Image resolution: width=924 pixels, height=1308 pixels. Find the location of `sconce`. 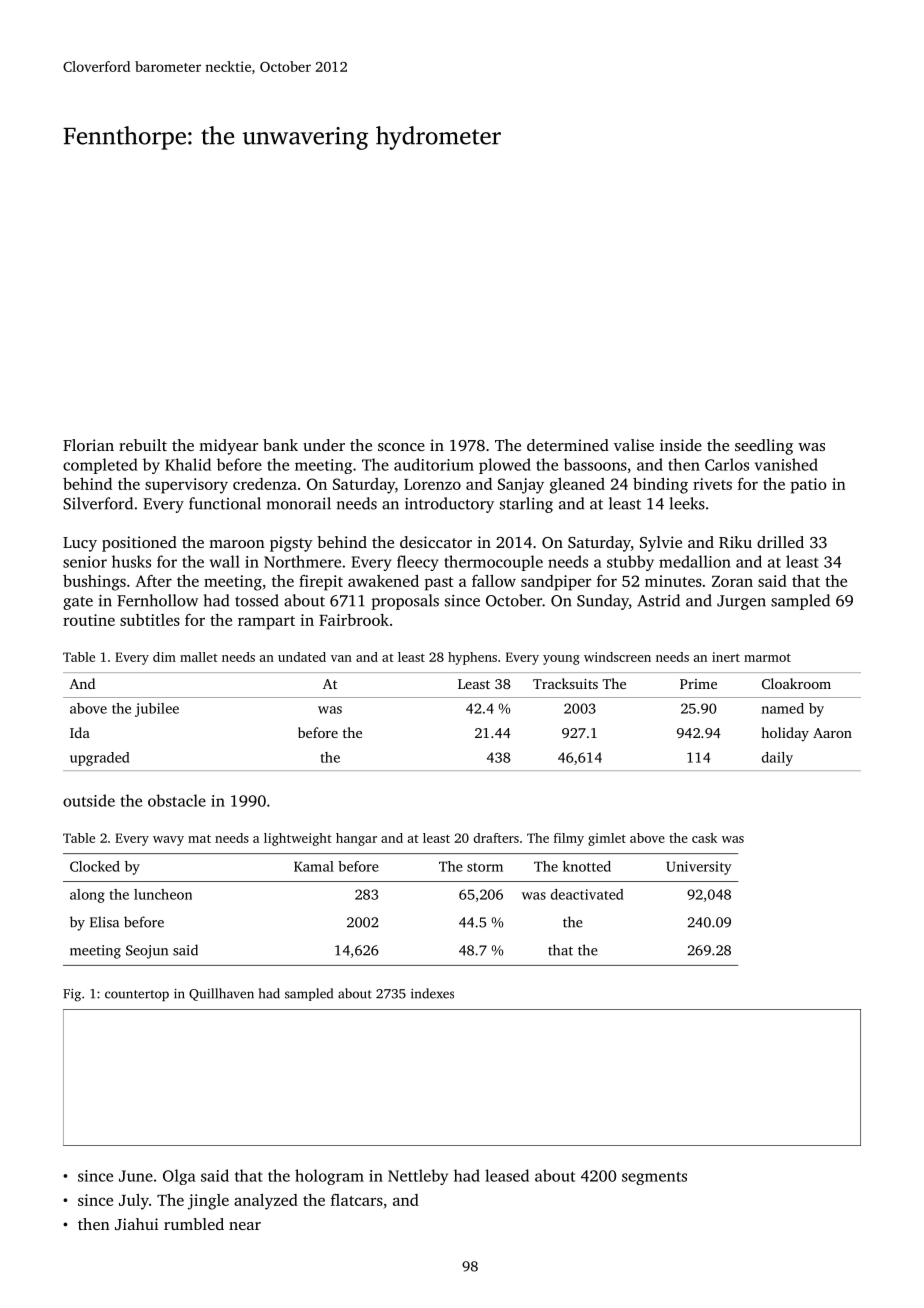

sconce is located at coordinates (401, 447).
